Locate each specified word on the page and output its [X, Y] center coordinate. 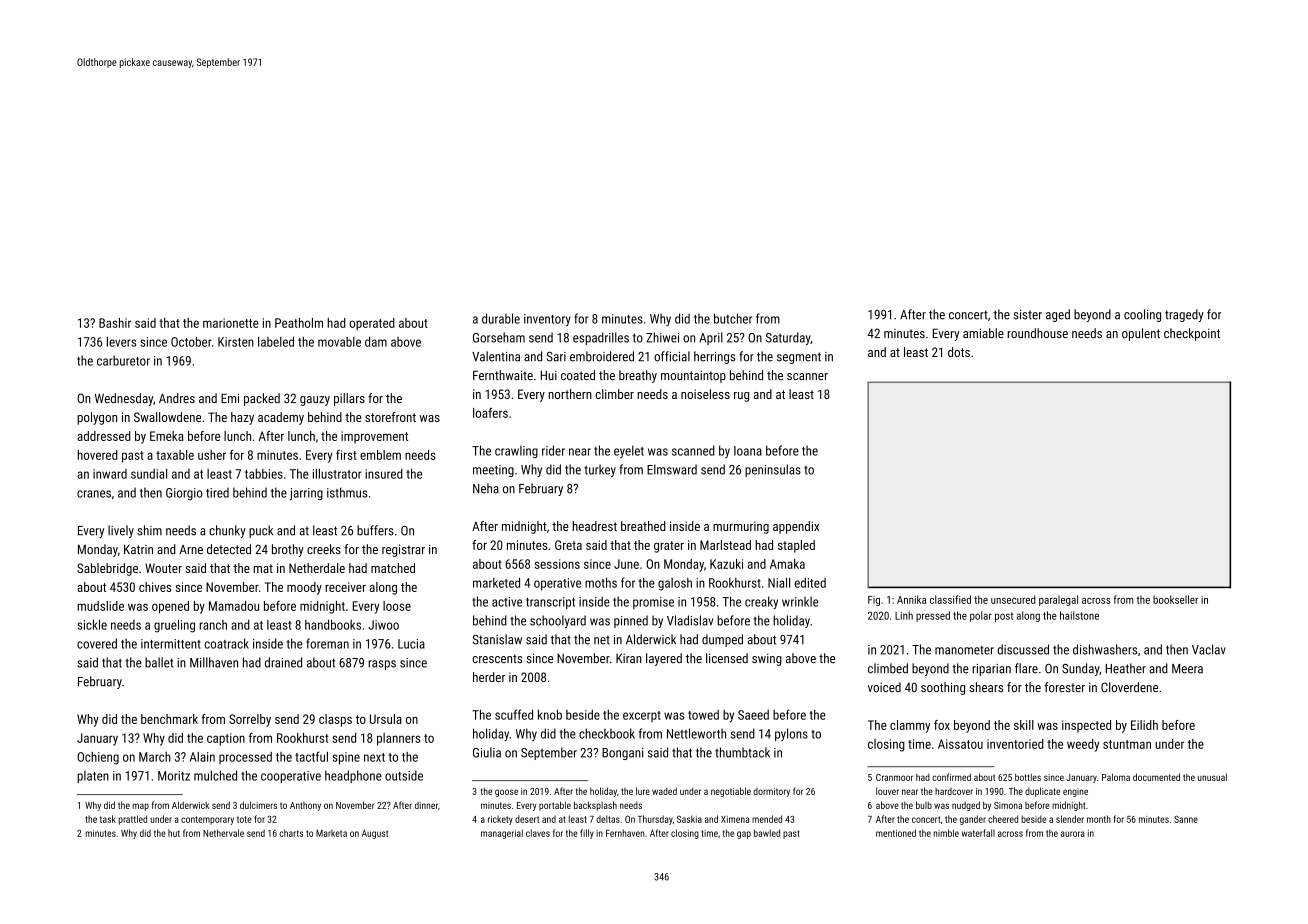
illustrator [337, 473]
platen [93, 776]
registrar [403, 550]
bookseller [1175, 599]
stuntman [1127, 744]
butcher [733, 318]
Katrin [138, 549]
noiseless [705, 394]
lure [643, 791]
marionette [231, 323]
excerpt [642, 716]
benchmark [169, 719]
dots [959, 352]
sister [1027, 315]
